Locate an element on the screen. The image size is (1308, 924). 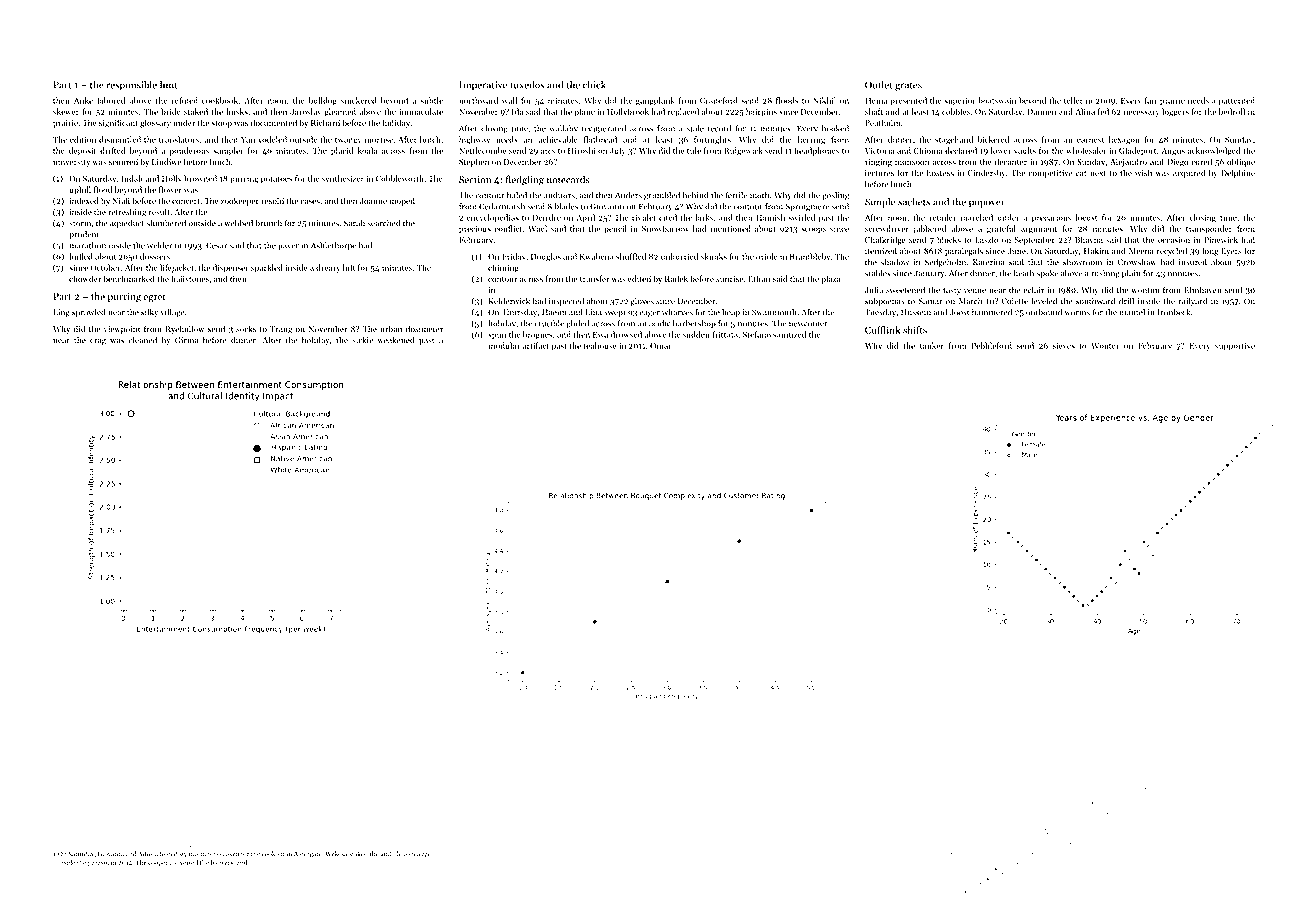
patterned is located at coordinates (1237, 101).
